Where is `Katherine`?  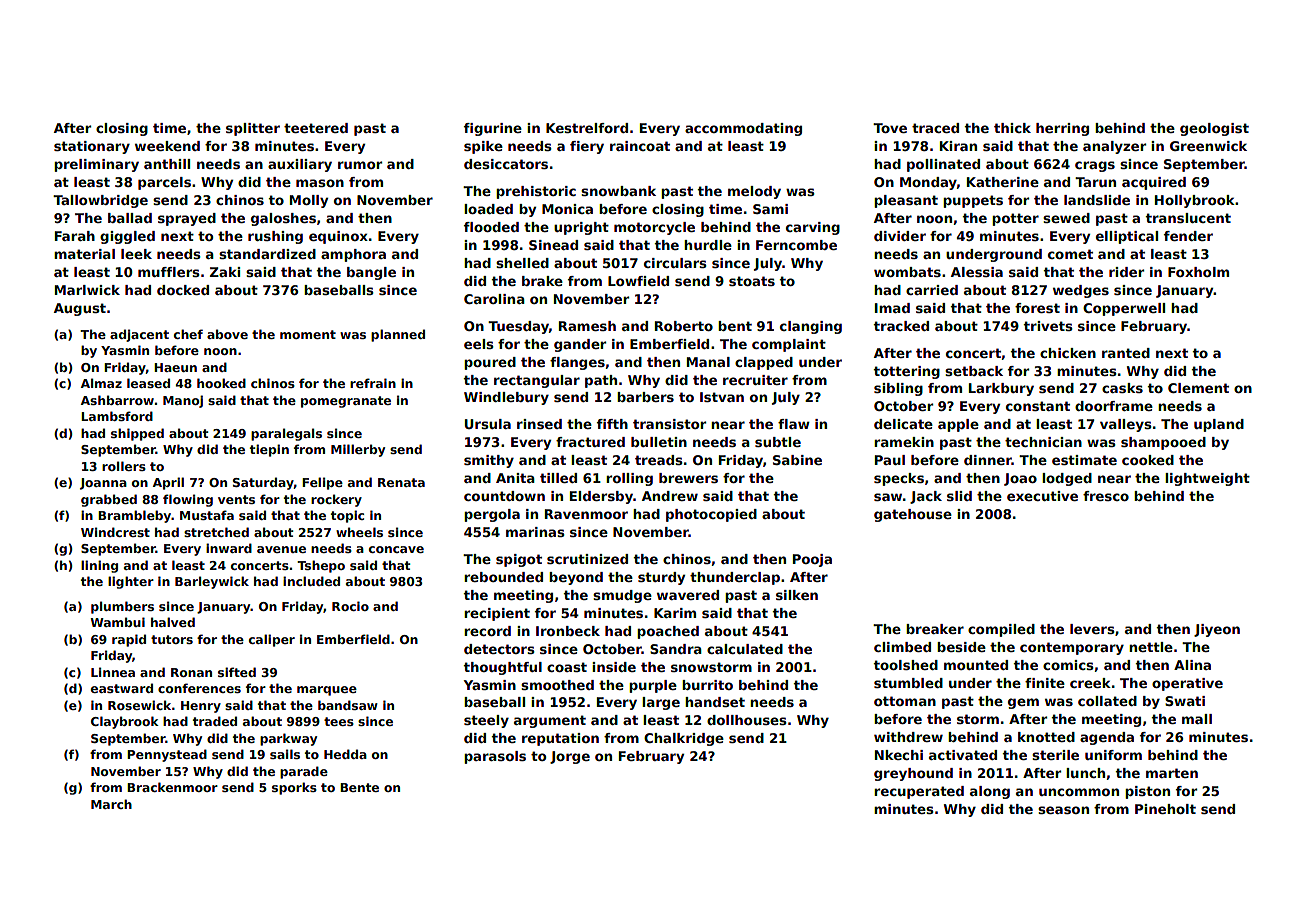
Katherine is located at coordinates (1003, 182).
